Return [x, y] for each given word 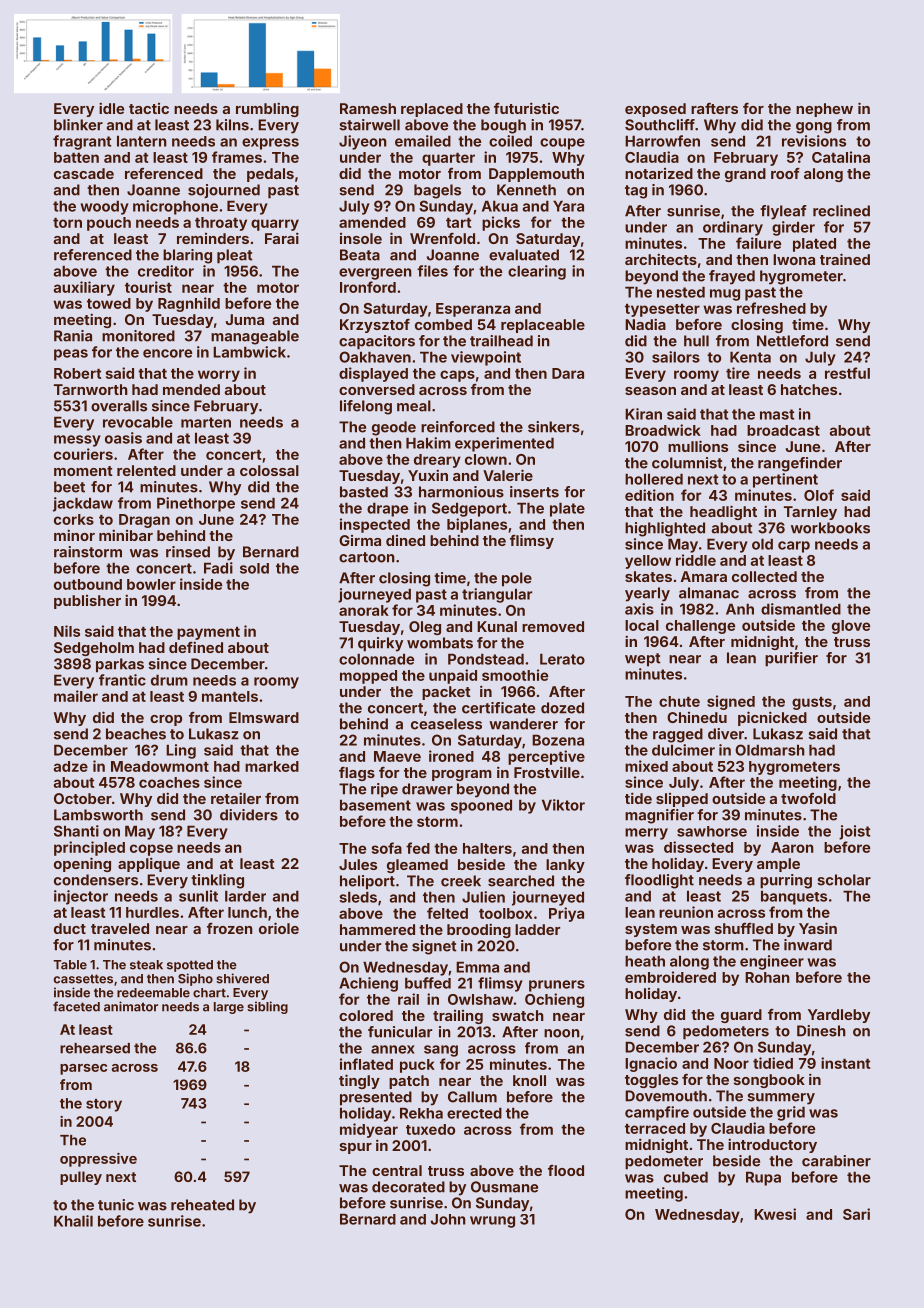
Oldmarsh [770, 750]
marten [206, 422]
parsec [83, 1069]
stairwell [369, 125]
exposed [655, 110]
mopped [368, 677]
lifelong [366, 407]
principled [89, 848]
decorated [408, 1187]
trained [845, 259]
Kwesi [775, 1214]
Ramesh [368, 108]
